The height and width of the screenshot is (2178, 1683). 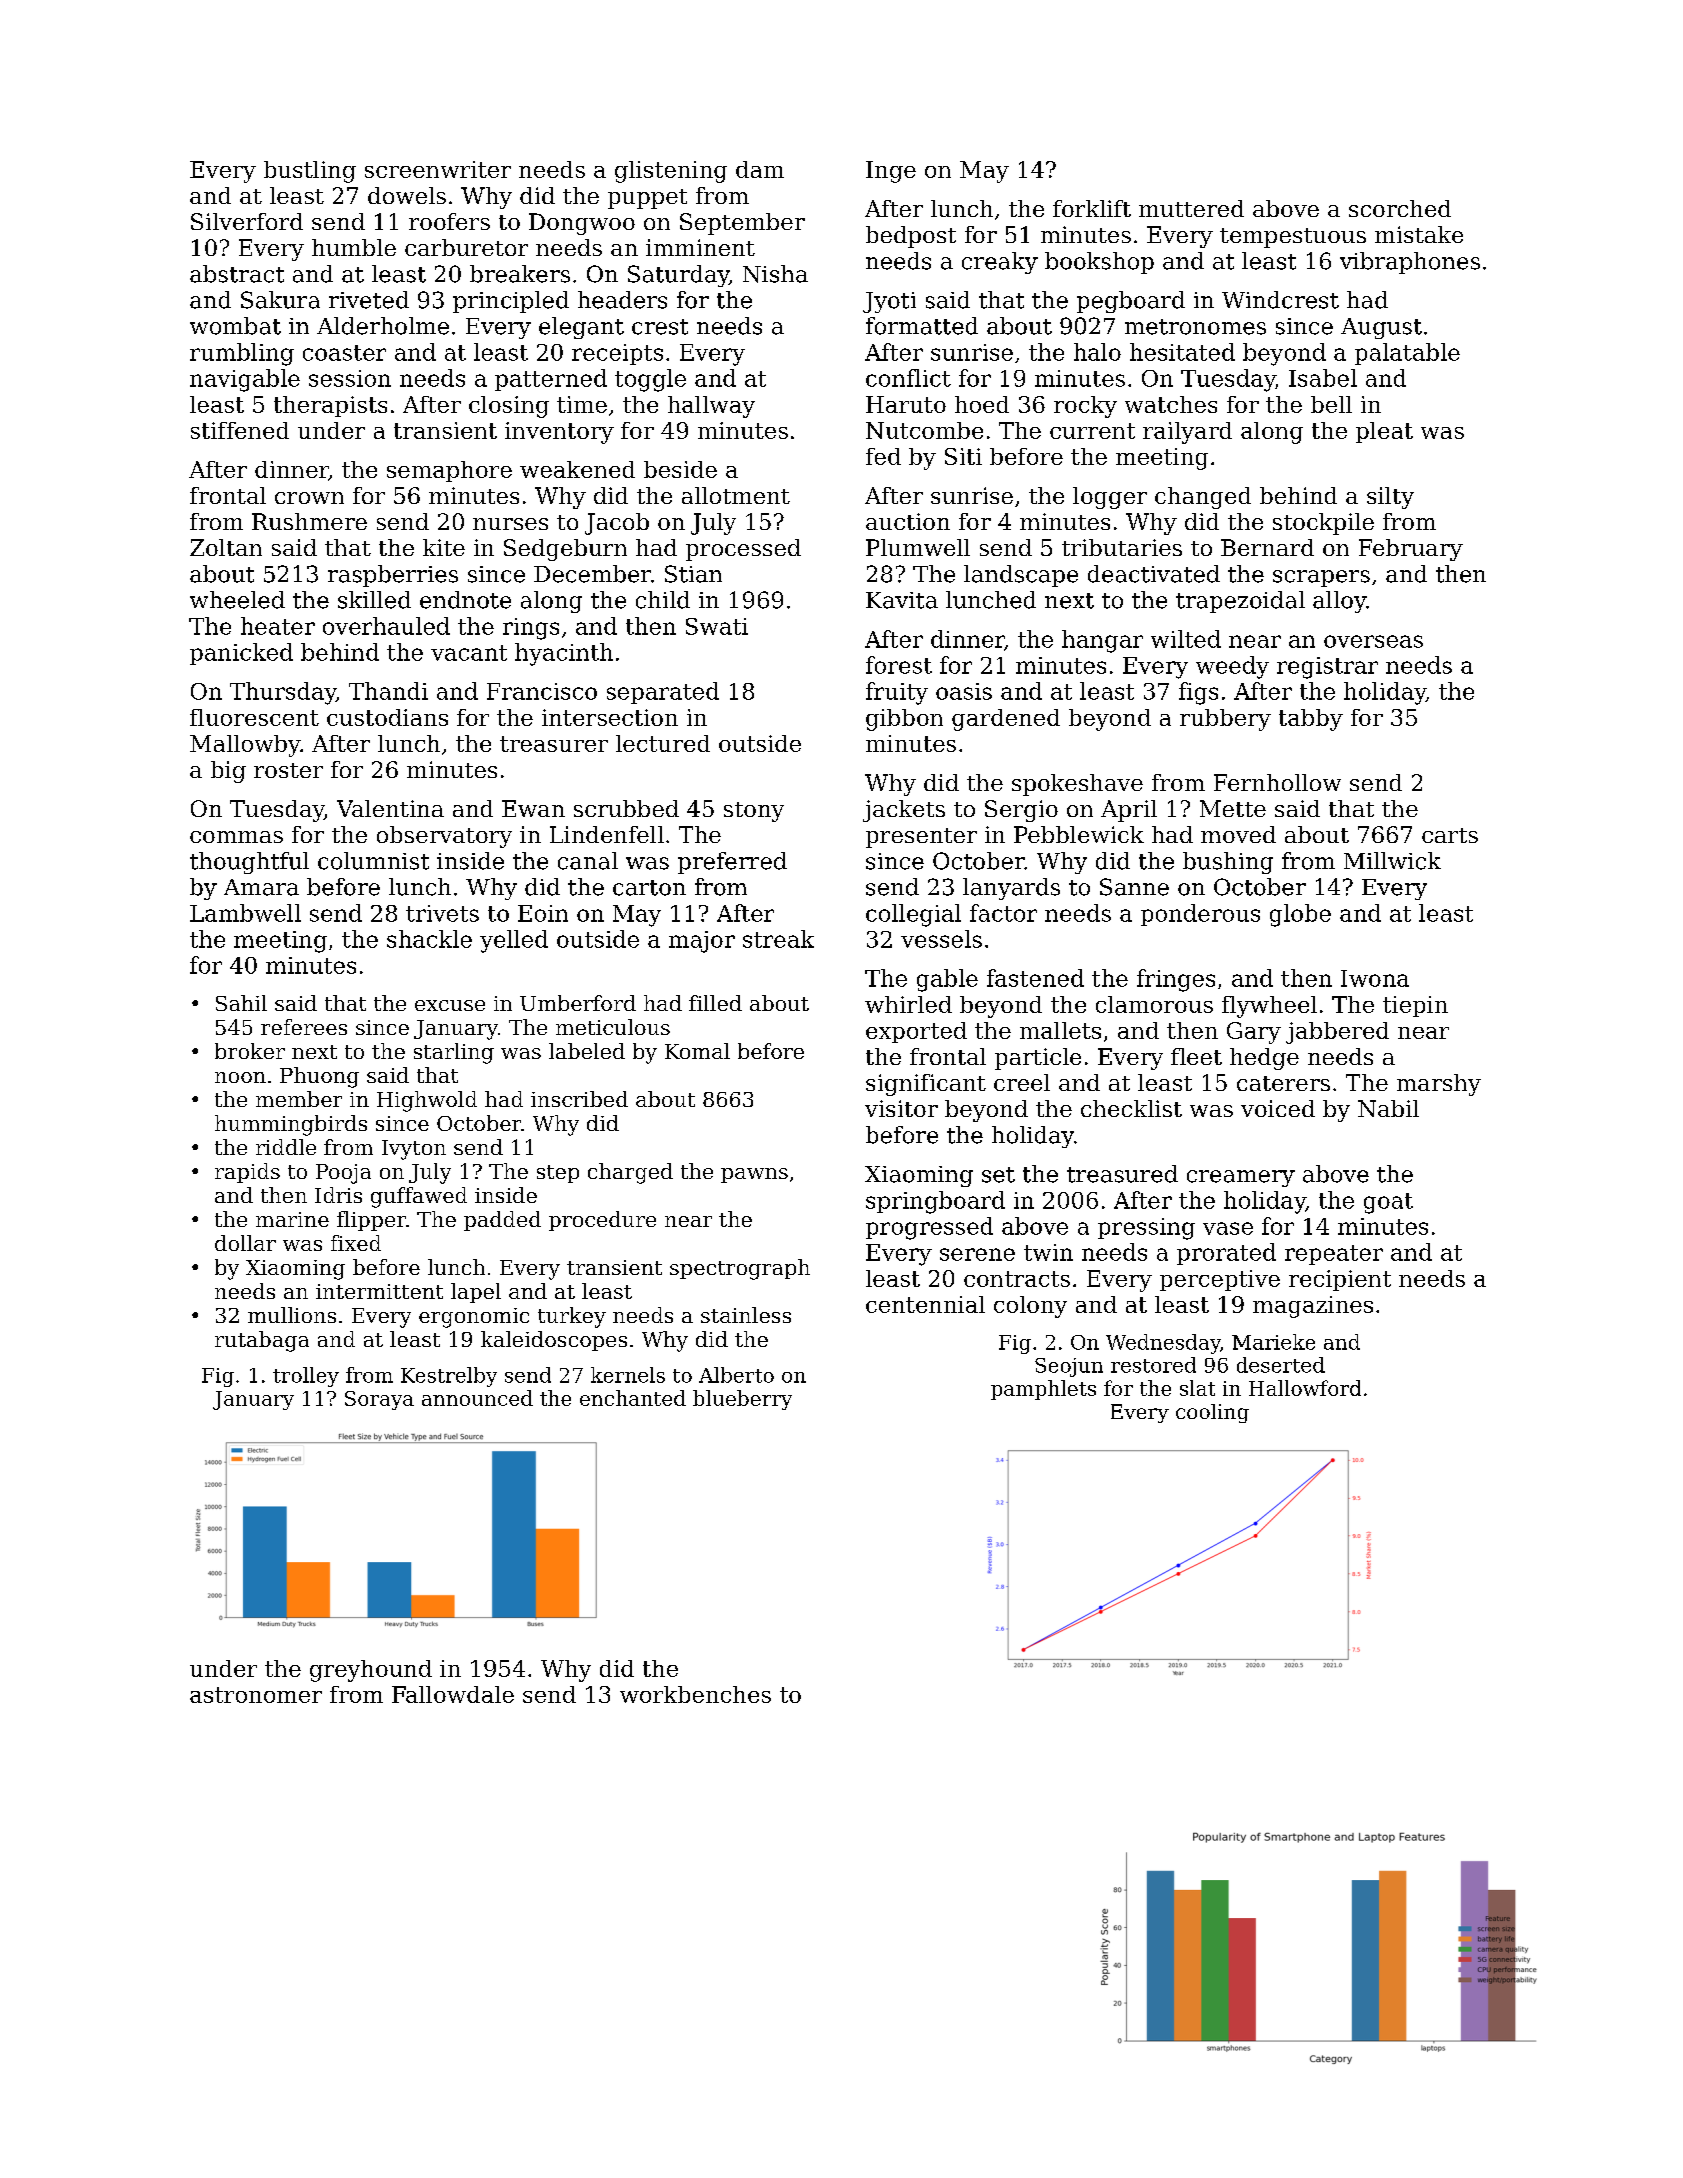 I want to click on muttered, so click(x=1191, y=208).
